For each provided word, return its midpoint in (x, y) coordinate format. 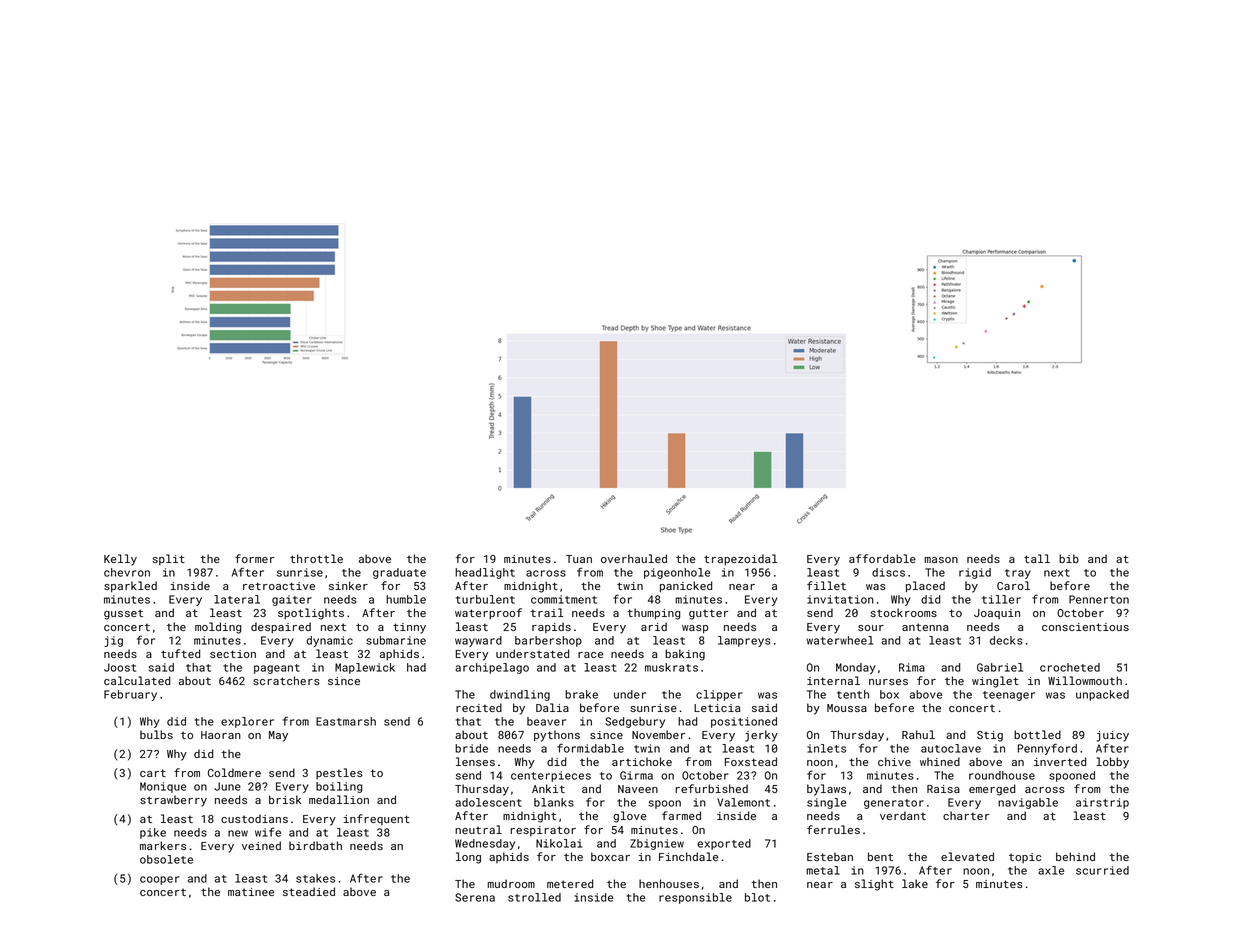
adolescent (488, 802)
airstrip (1102, 803)
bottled (1037, 734)
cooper (159, 880)
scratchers (286, 680)
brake (581, 694)
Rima (912, 667)
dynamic (329, 641)
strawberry (173, 801)
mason (941, 560)
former (254, 558)
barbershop (548, 641)
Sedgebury (635, 722)
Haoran (221, 735)
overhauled (634, 558)
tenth (853, 694)
